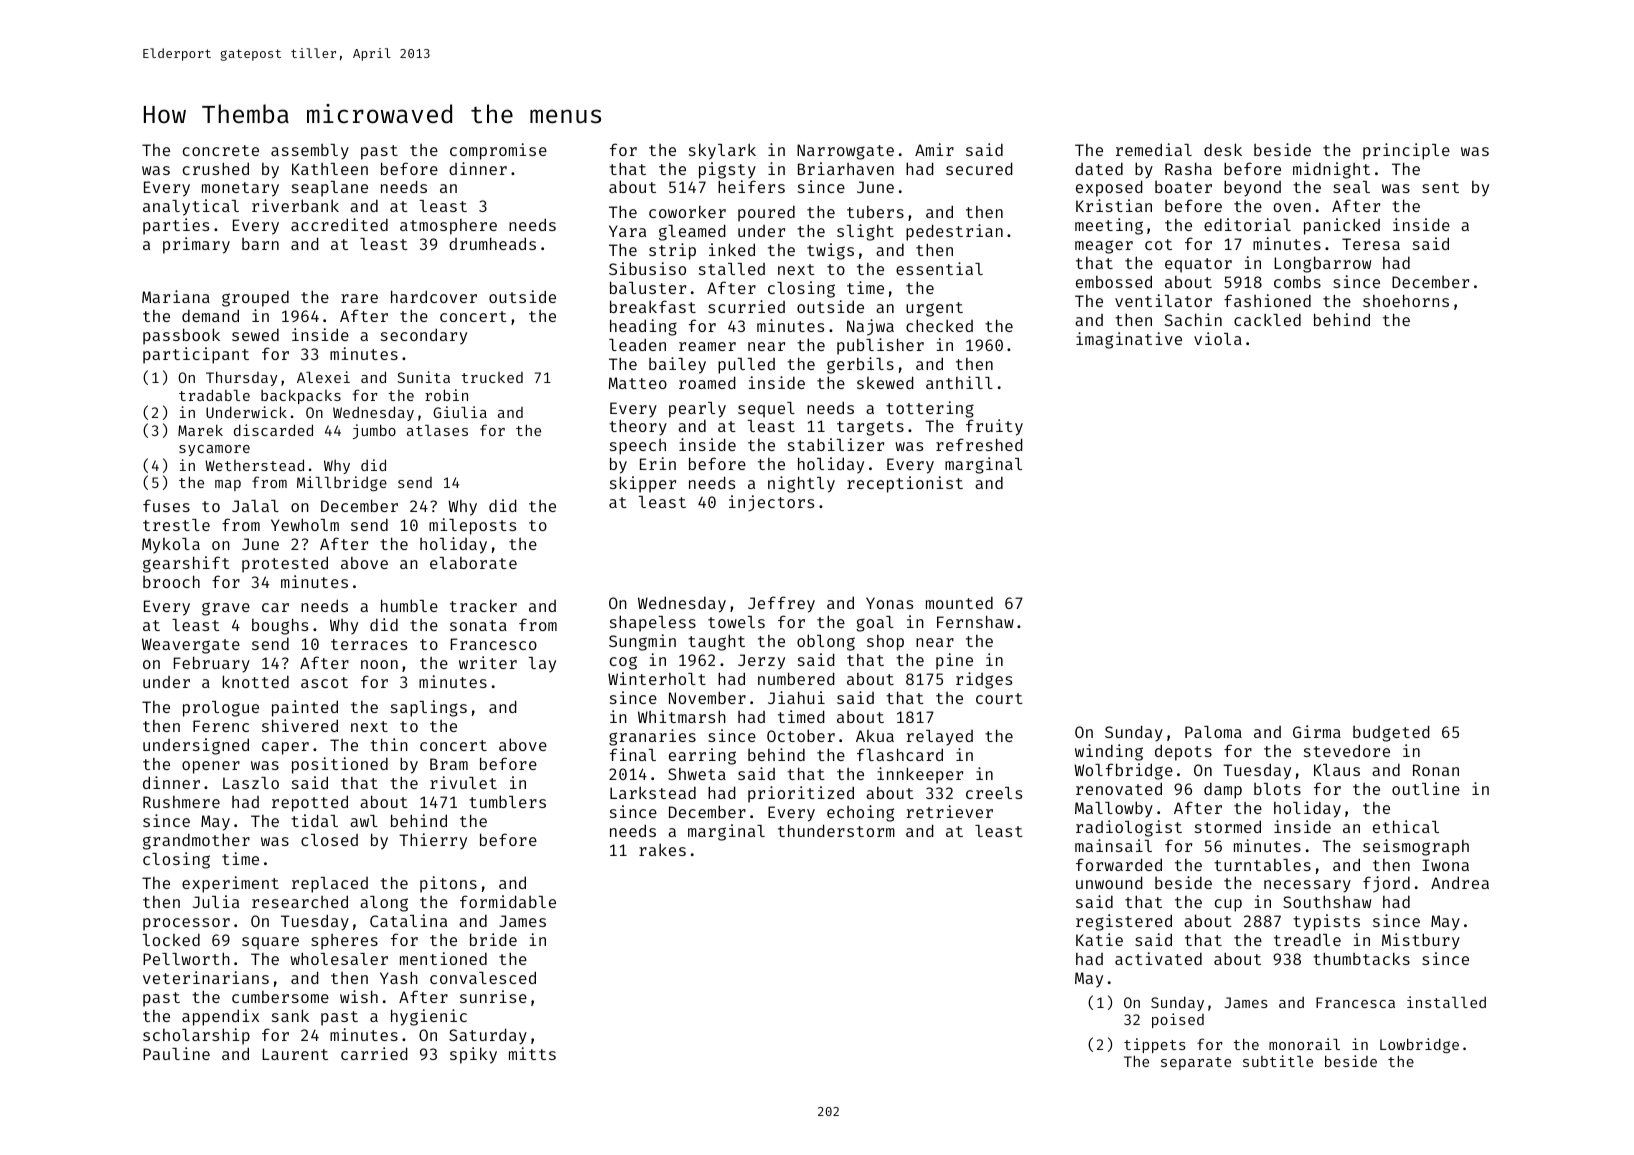  Describe the element at coordinates (1196, 1063) in the page. I see `separate` at that location.
